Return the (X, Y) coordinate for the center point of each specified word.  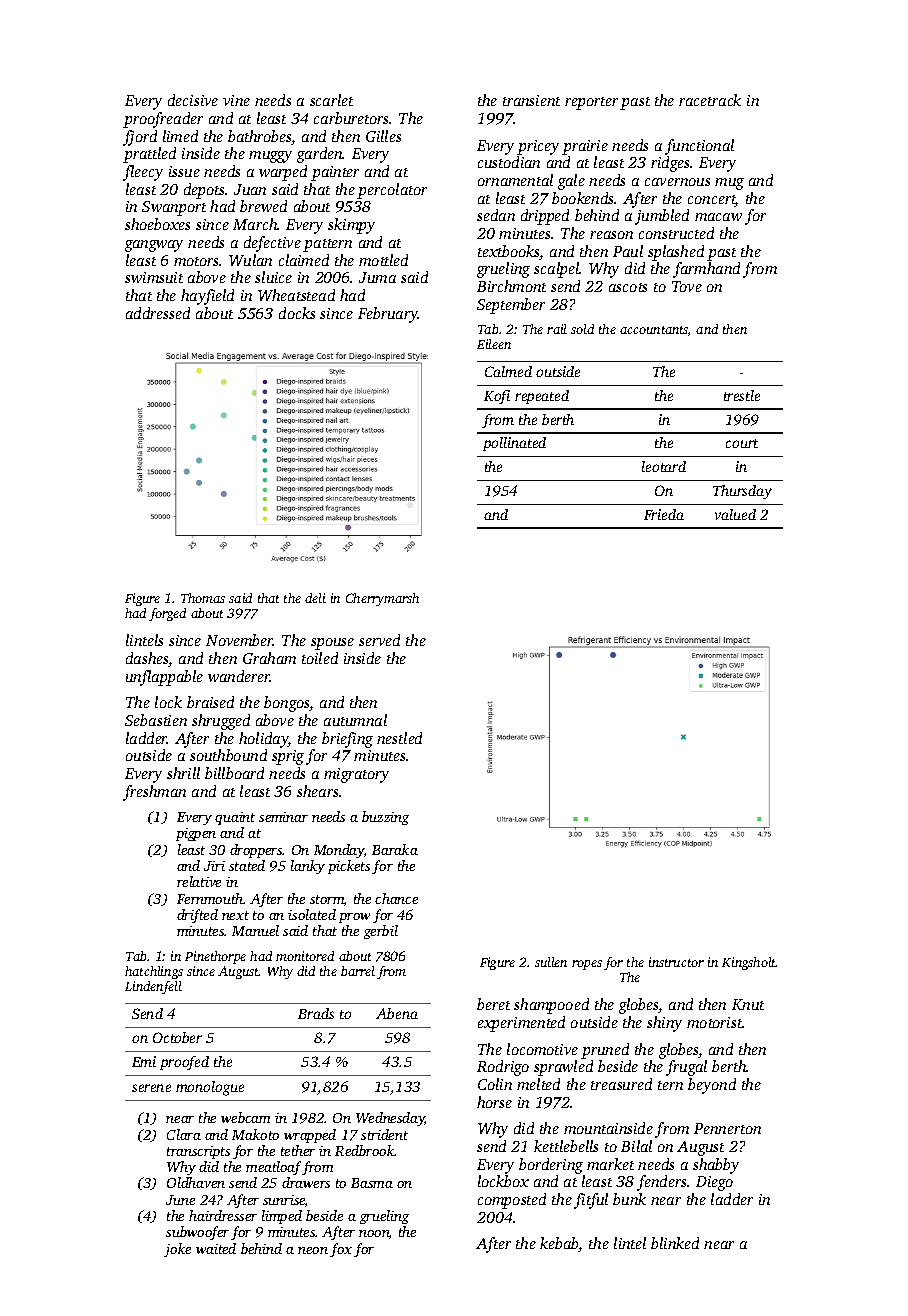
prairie (585, 147)
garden (320, 155)
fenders (661, 1183)
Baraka (395, 849)
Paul (628, 251)
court (742, 443)
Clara (184, 1134)
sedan (496, 215)
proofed (184, 1063)
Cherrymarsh (382, 599)
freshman (154, 793)
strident (384, 1134)
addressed (158, 313)
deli (315, 598)
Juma (377, 277)
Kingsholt (749, 963)
